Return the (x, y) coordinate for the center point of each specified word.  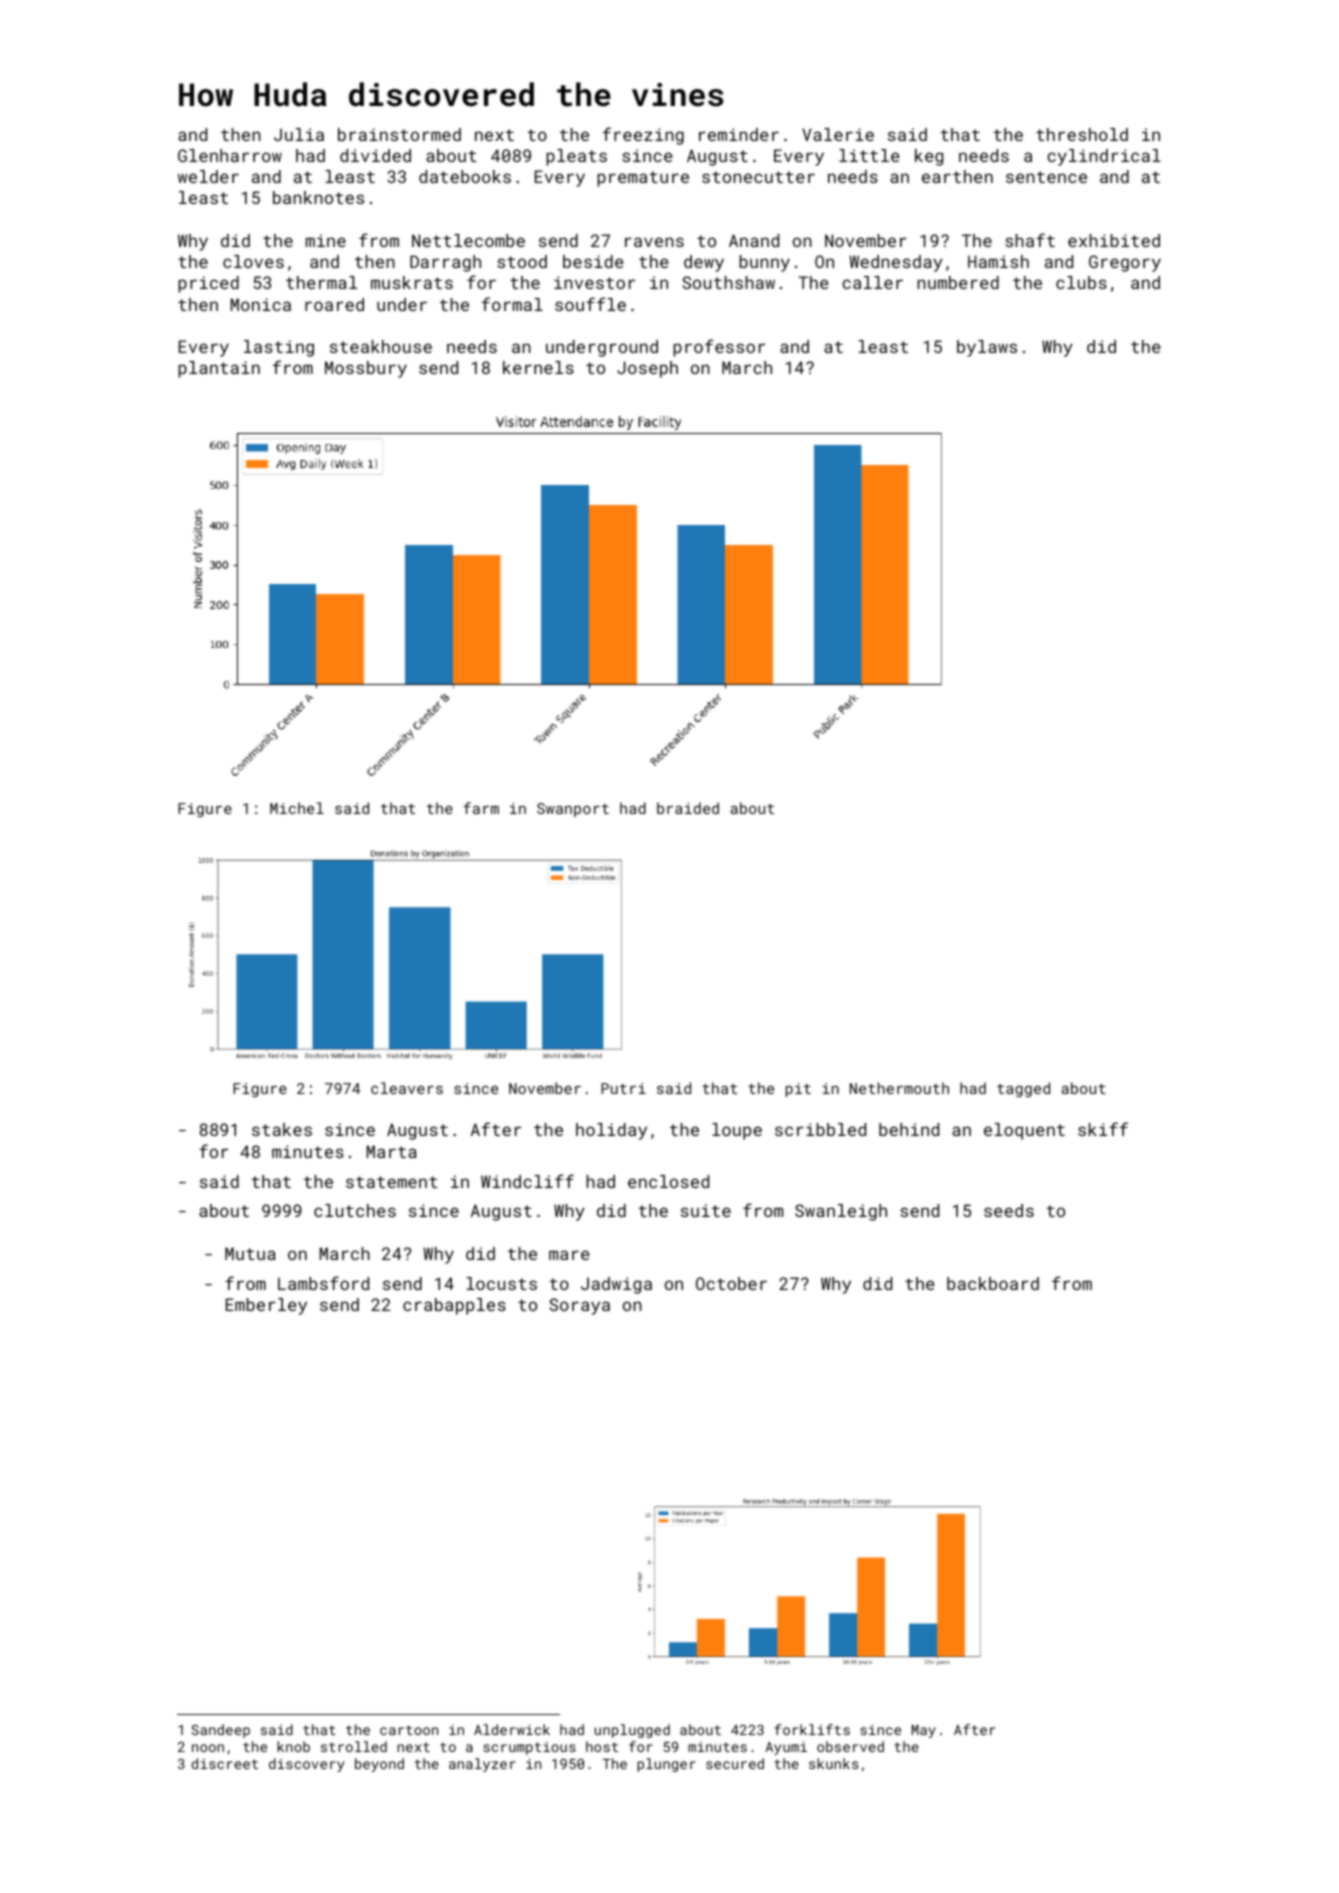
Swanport (573, 810)
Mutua (250, 1253)
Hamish (998, 261)
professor (719, 348)
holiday (611, 1131)
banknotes (318, 197)
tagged (1023, 1089)
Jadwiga (616, 1285)
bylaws (987, 348)
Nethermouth (899, 1088)
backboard (993, 1283)
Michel (297, 808)
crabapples (454, 1306)
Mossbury (366, 369)
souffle (590, 304)
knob (293, 1746)
